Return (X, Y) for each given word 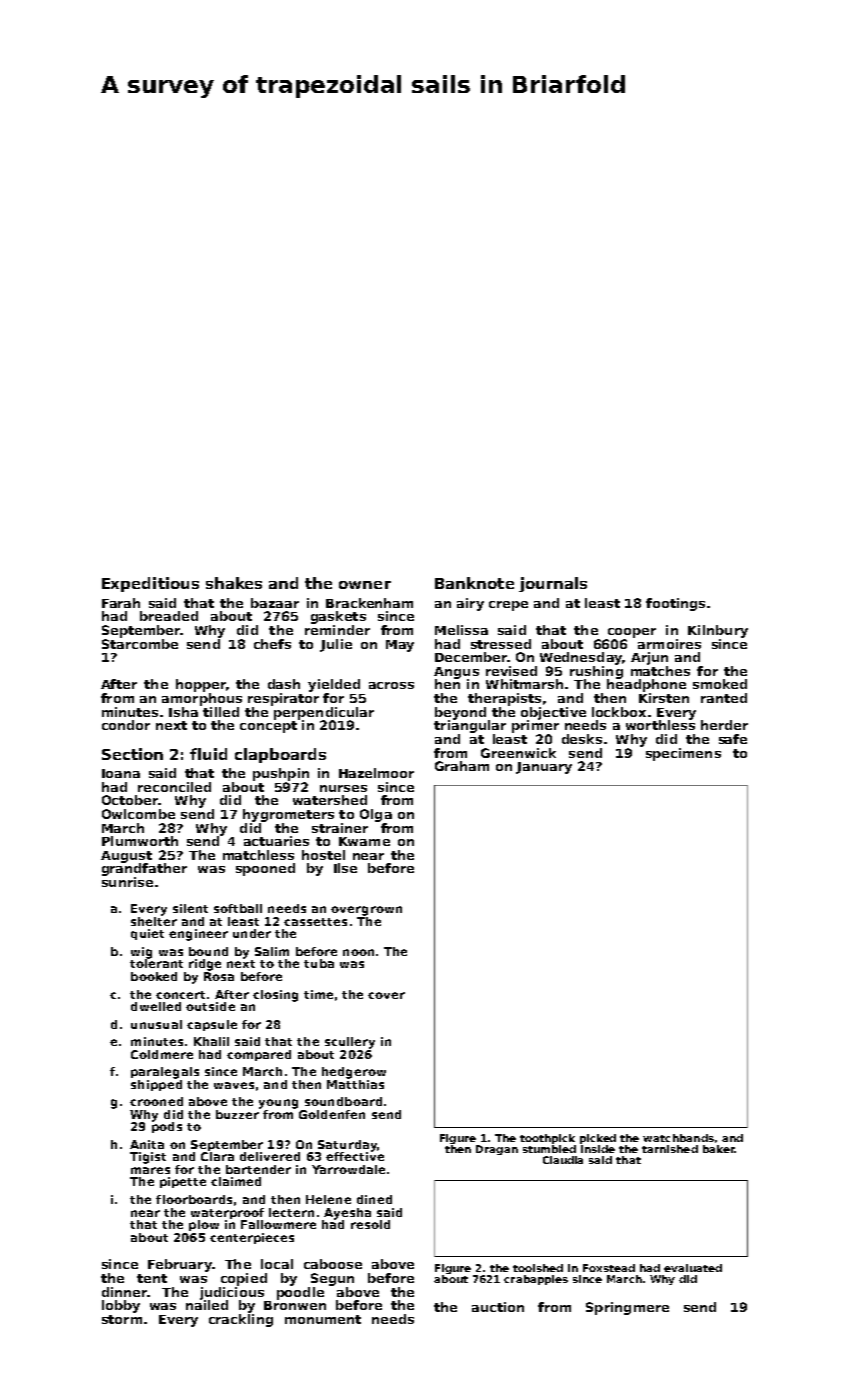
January (544, 768)
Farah (121, 603)
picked (598, 1139)
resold (370, 1224)
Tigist (148, 1158)
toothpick (547, 1139)
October (130, 800)
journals (553, 584)
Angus (456, 673)
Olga (376, 815)
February (180, 1265)
